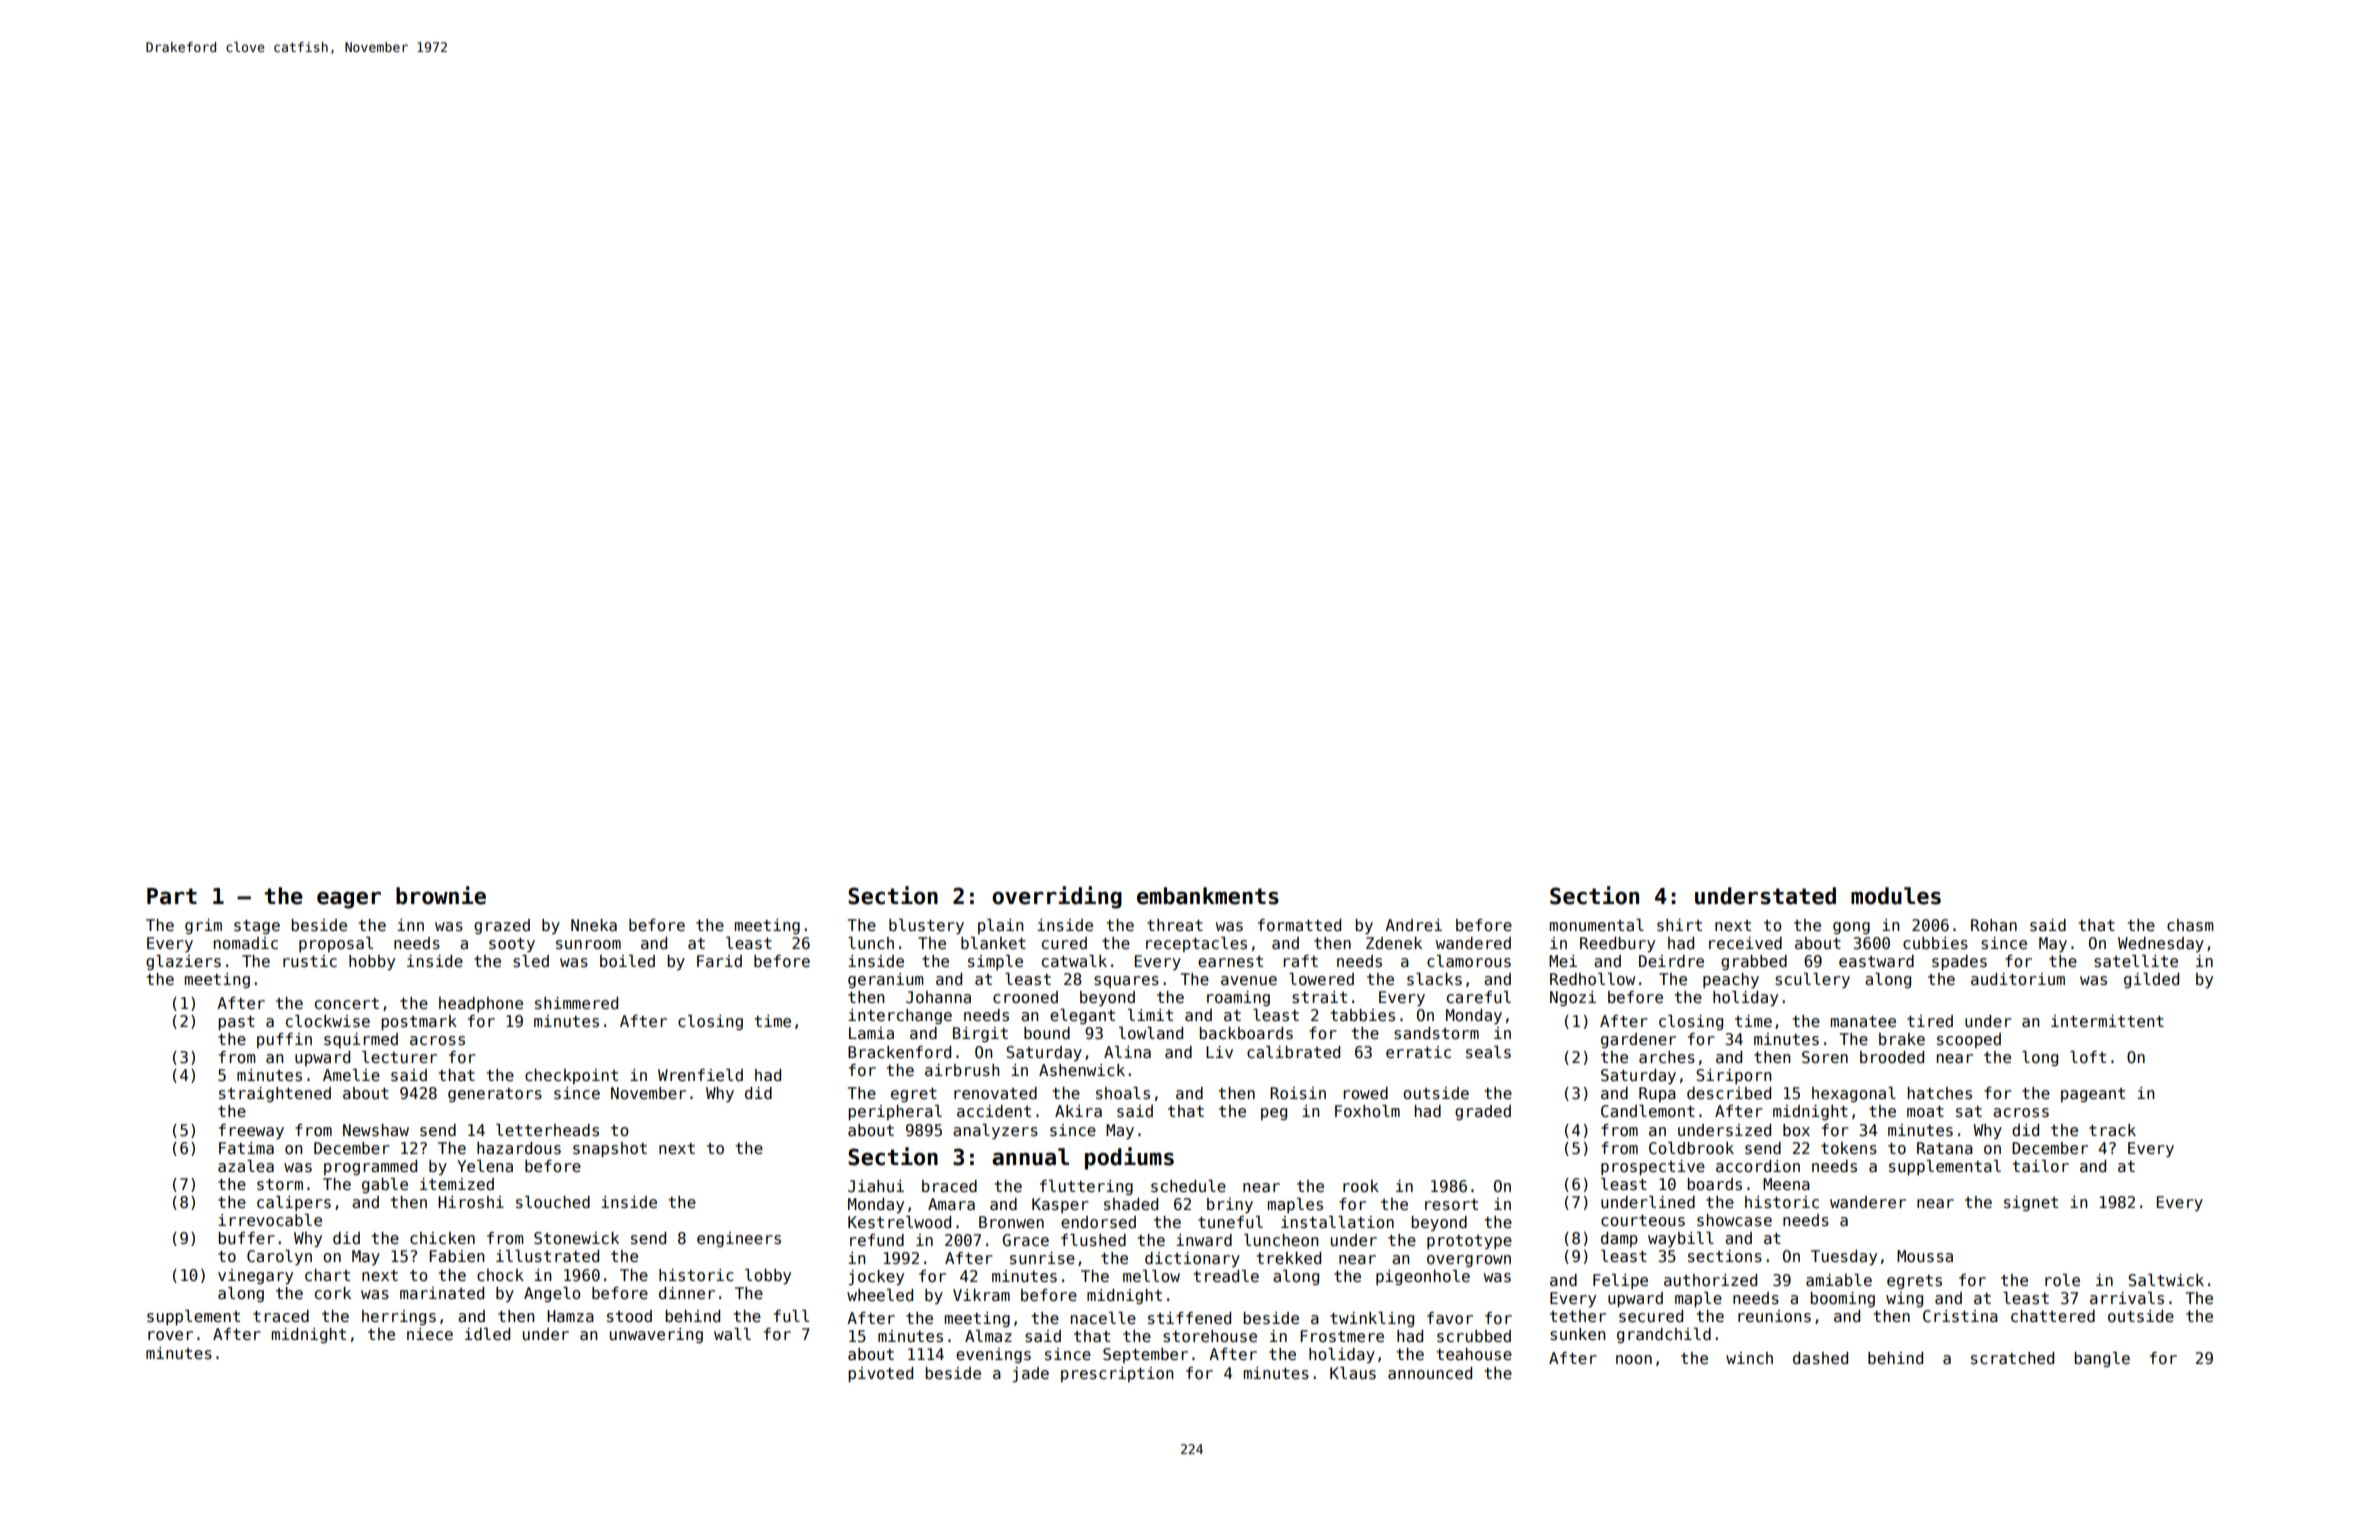 The image size is (2360, 1527). What do you see at coordinates (1896, 896) in the page?
I see `modules` at bounding box center [1896, 896].
